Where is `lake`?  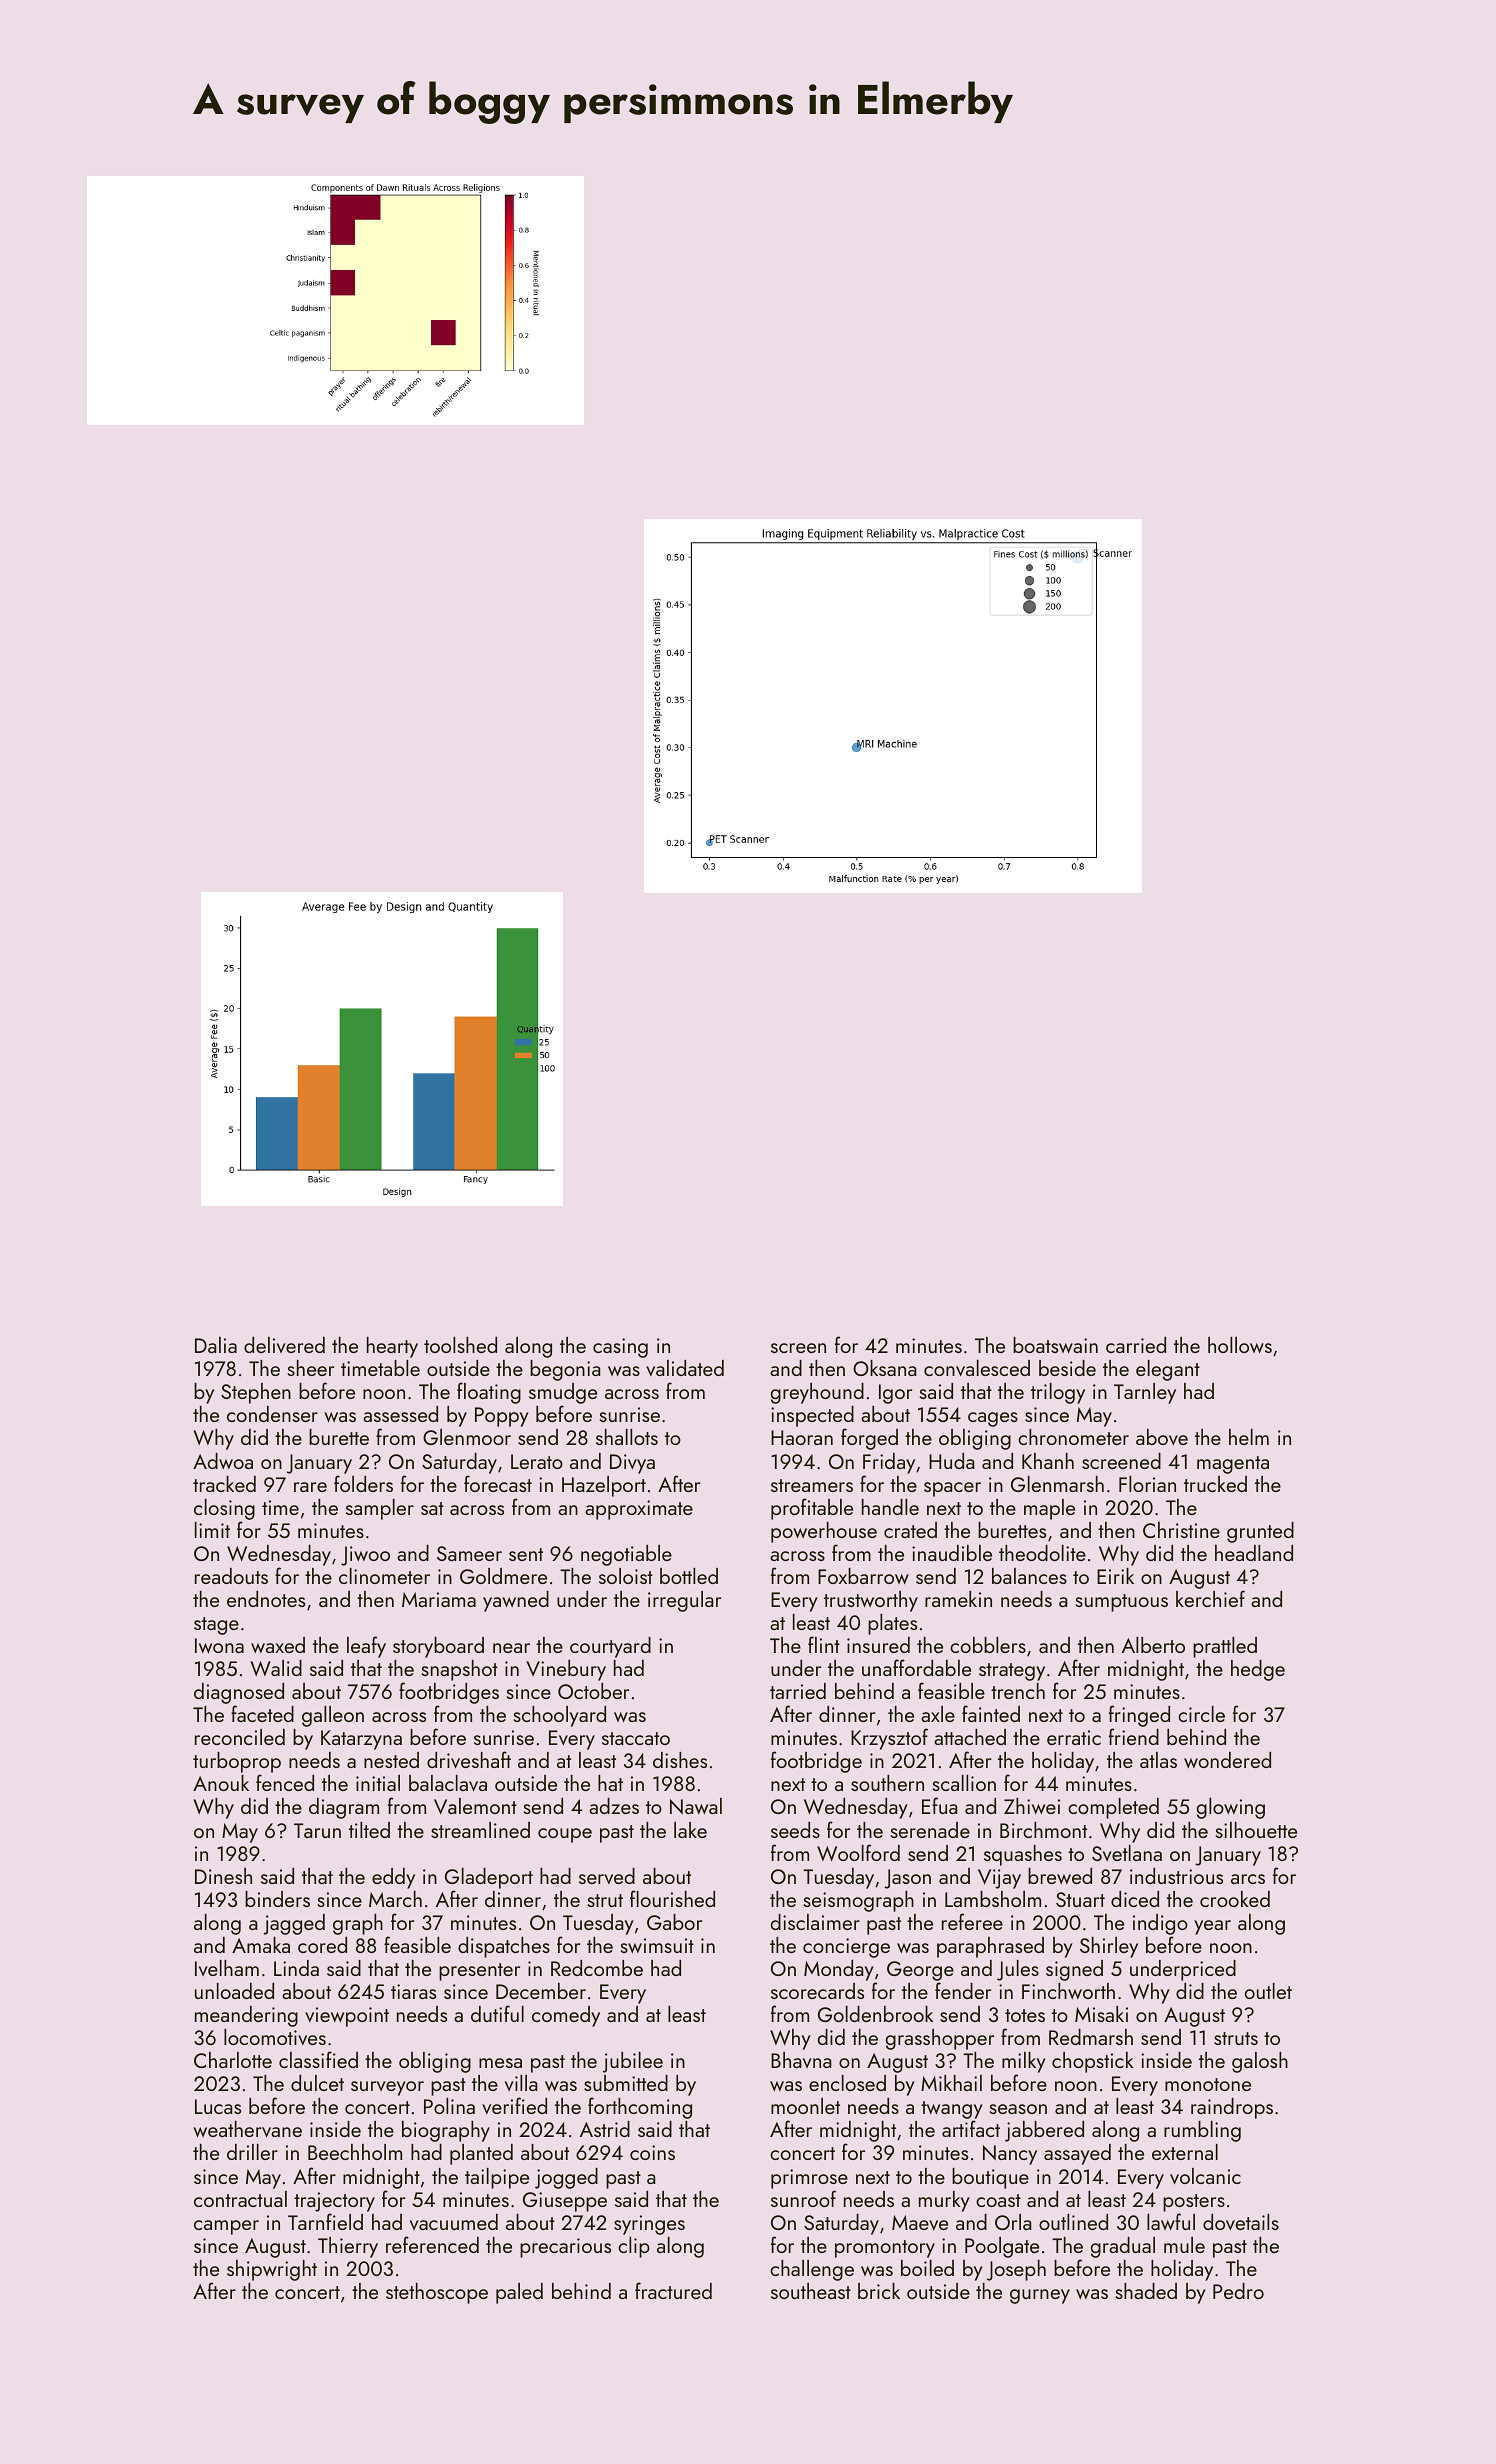
lake is located at coordinates (690, 1830).
